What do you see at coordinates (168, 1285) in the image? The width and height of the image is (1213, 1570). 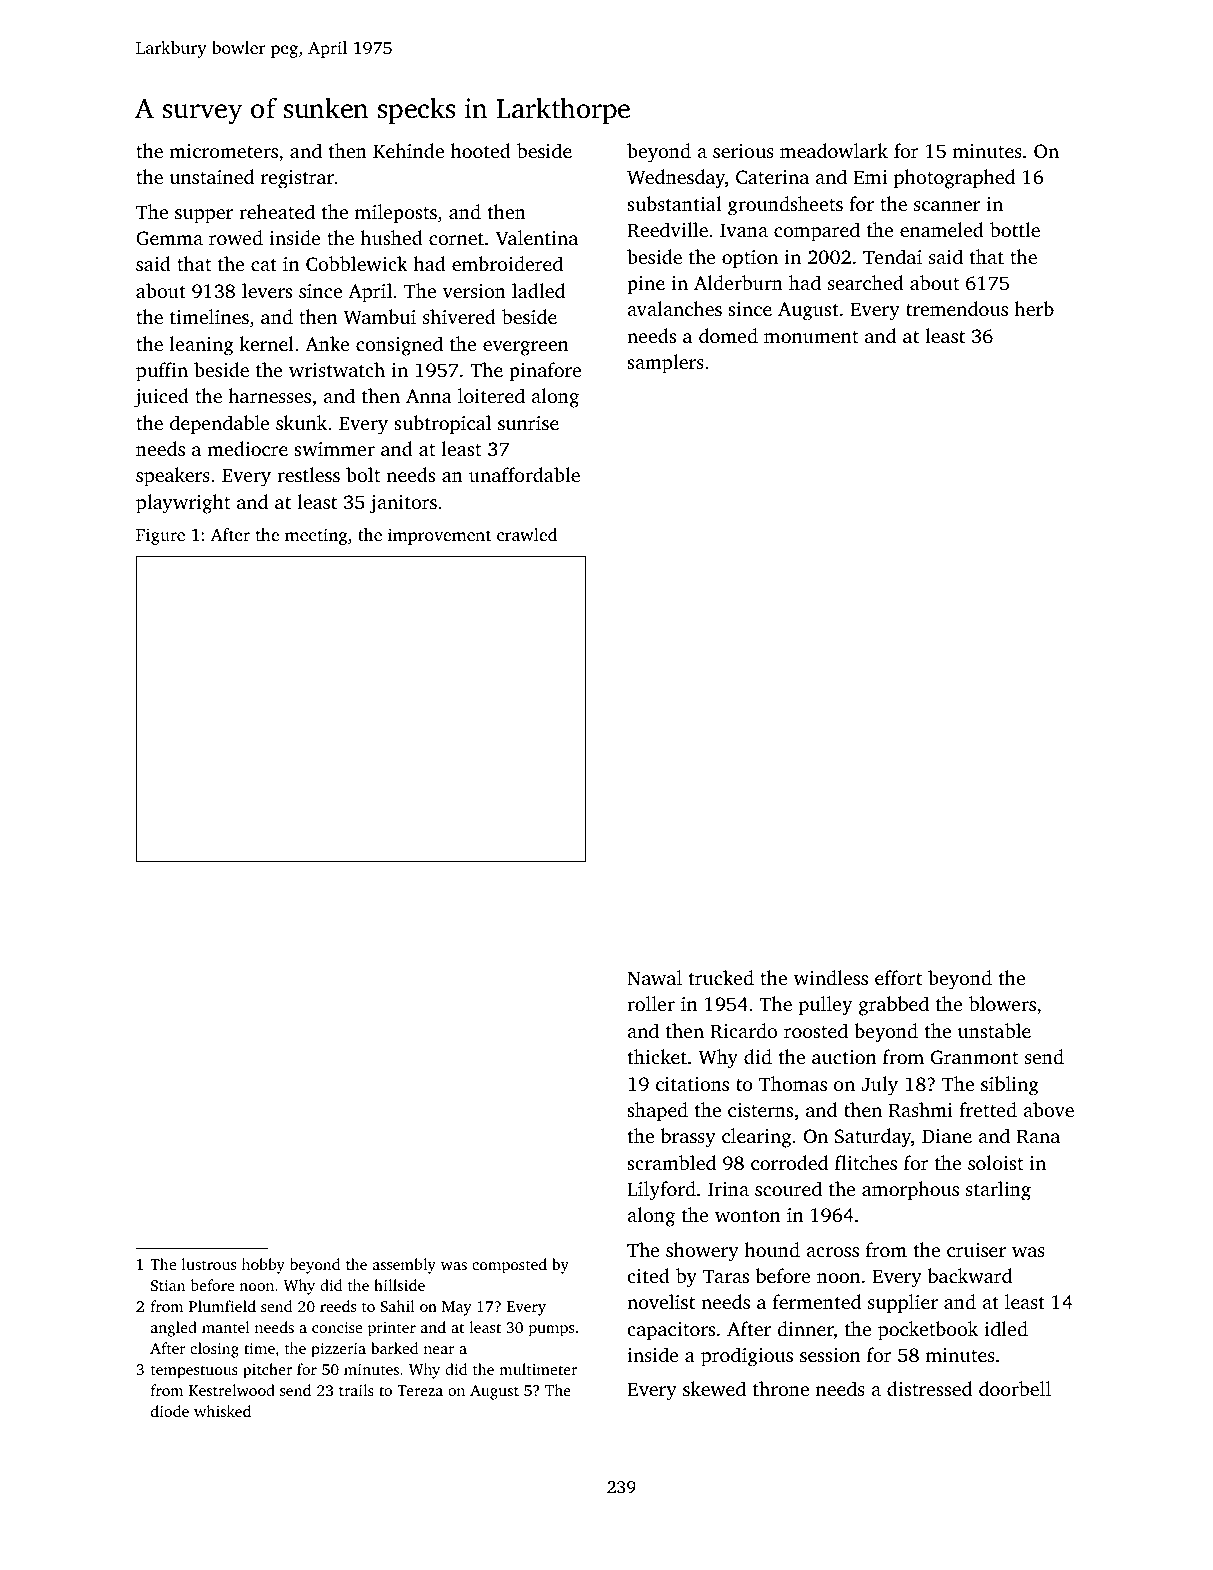 I see `Stian` at bounding box center [168, 1285].
